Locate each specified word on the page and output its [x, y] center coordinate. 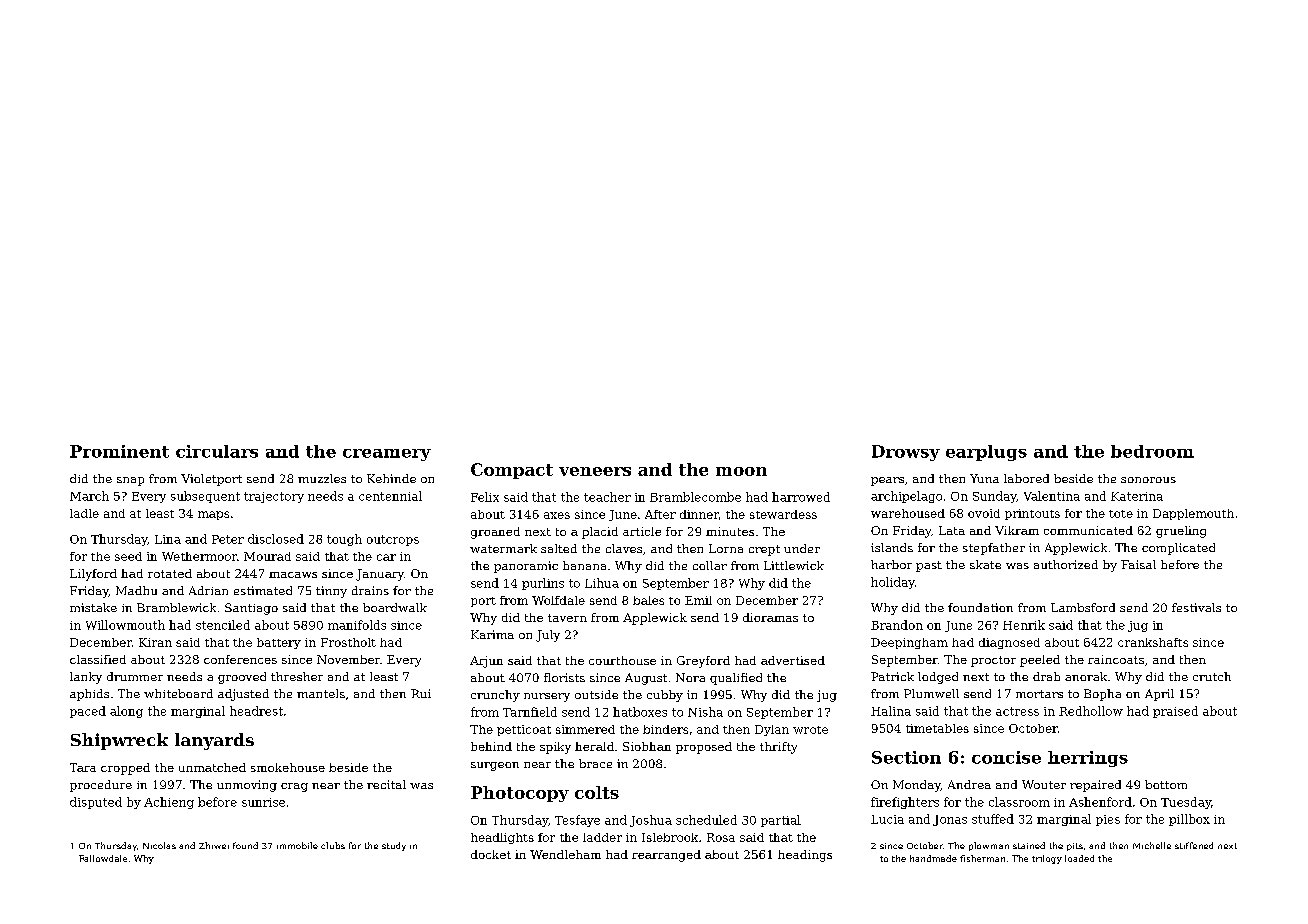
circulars [217, 451]
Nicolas [159, 845]
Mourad [267, 556]
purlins [543, 584]
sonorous [1148, 480]
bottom [1166, 784]
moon [741, 471]
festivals [1196, 607]
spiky [555, 748]
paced [88, 712]
